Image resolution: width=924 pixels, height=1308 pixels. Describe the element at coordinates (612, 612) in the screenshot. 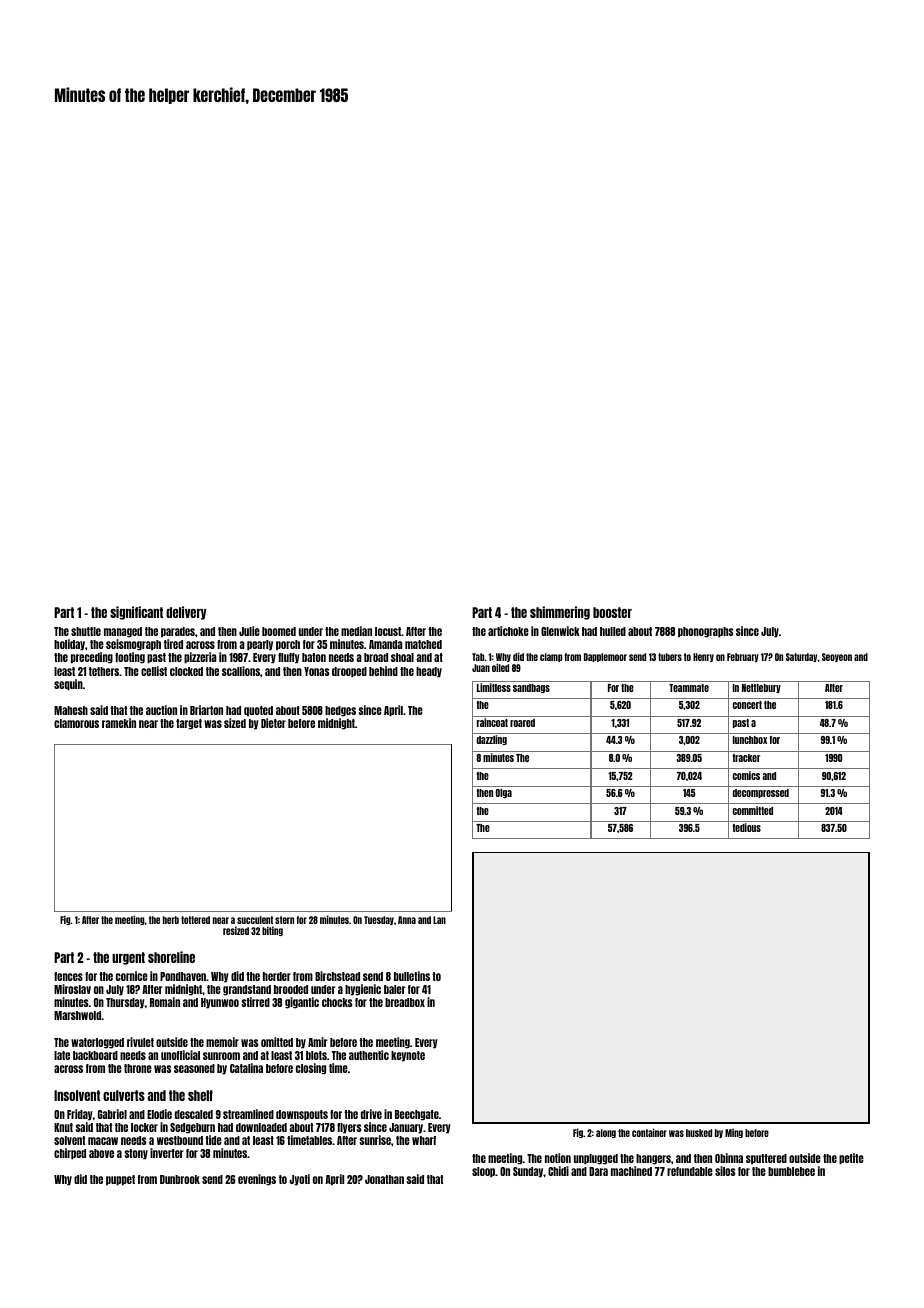

I see `booster` at that location.
